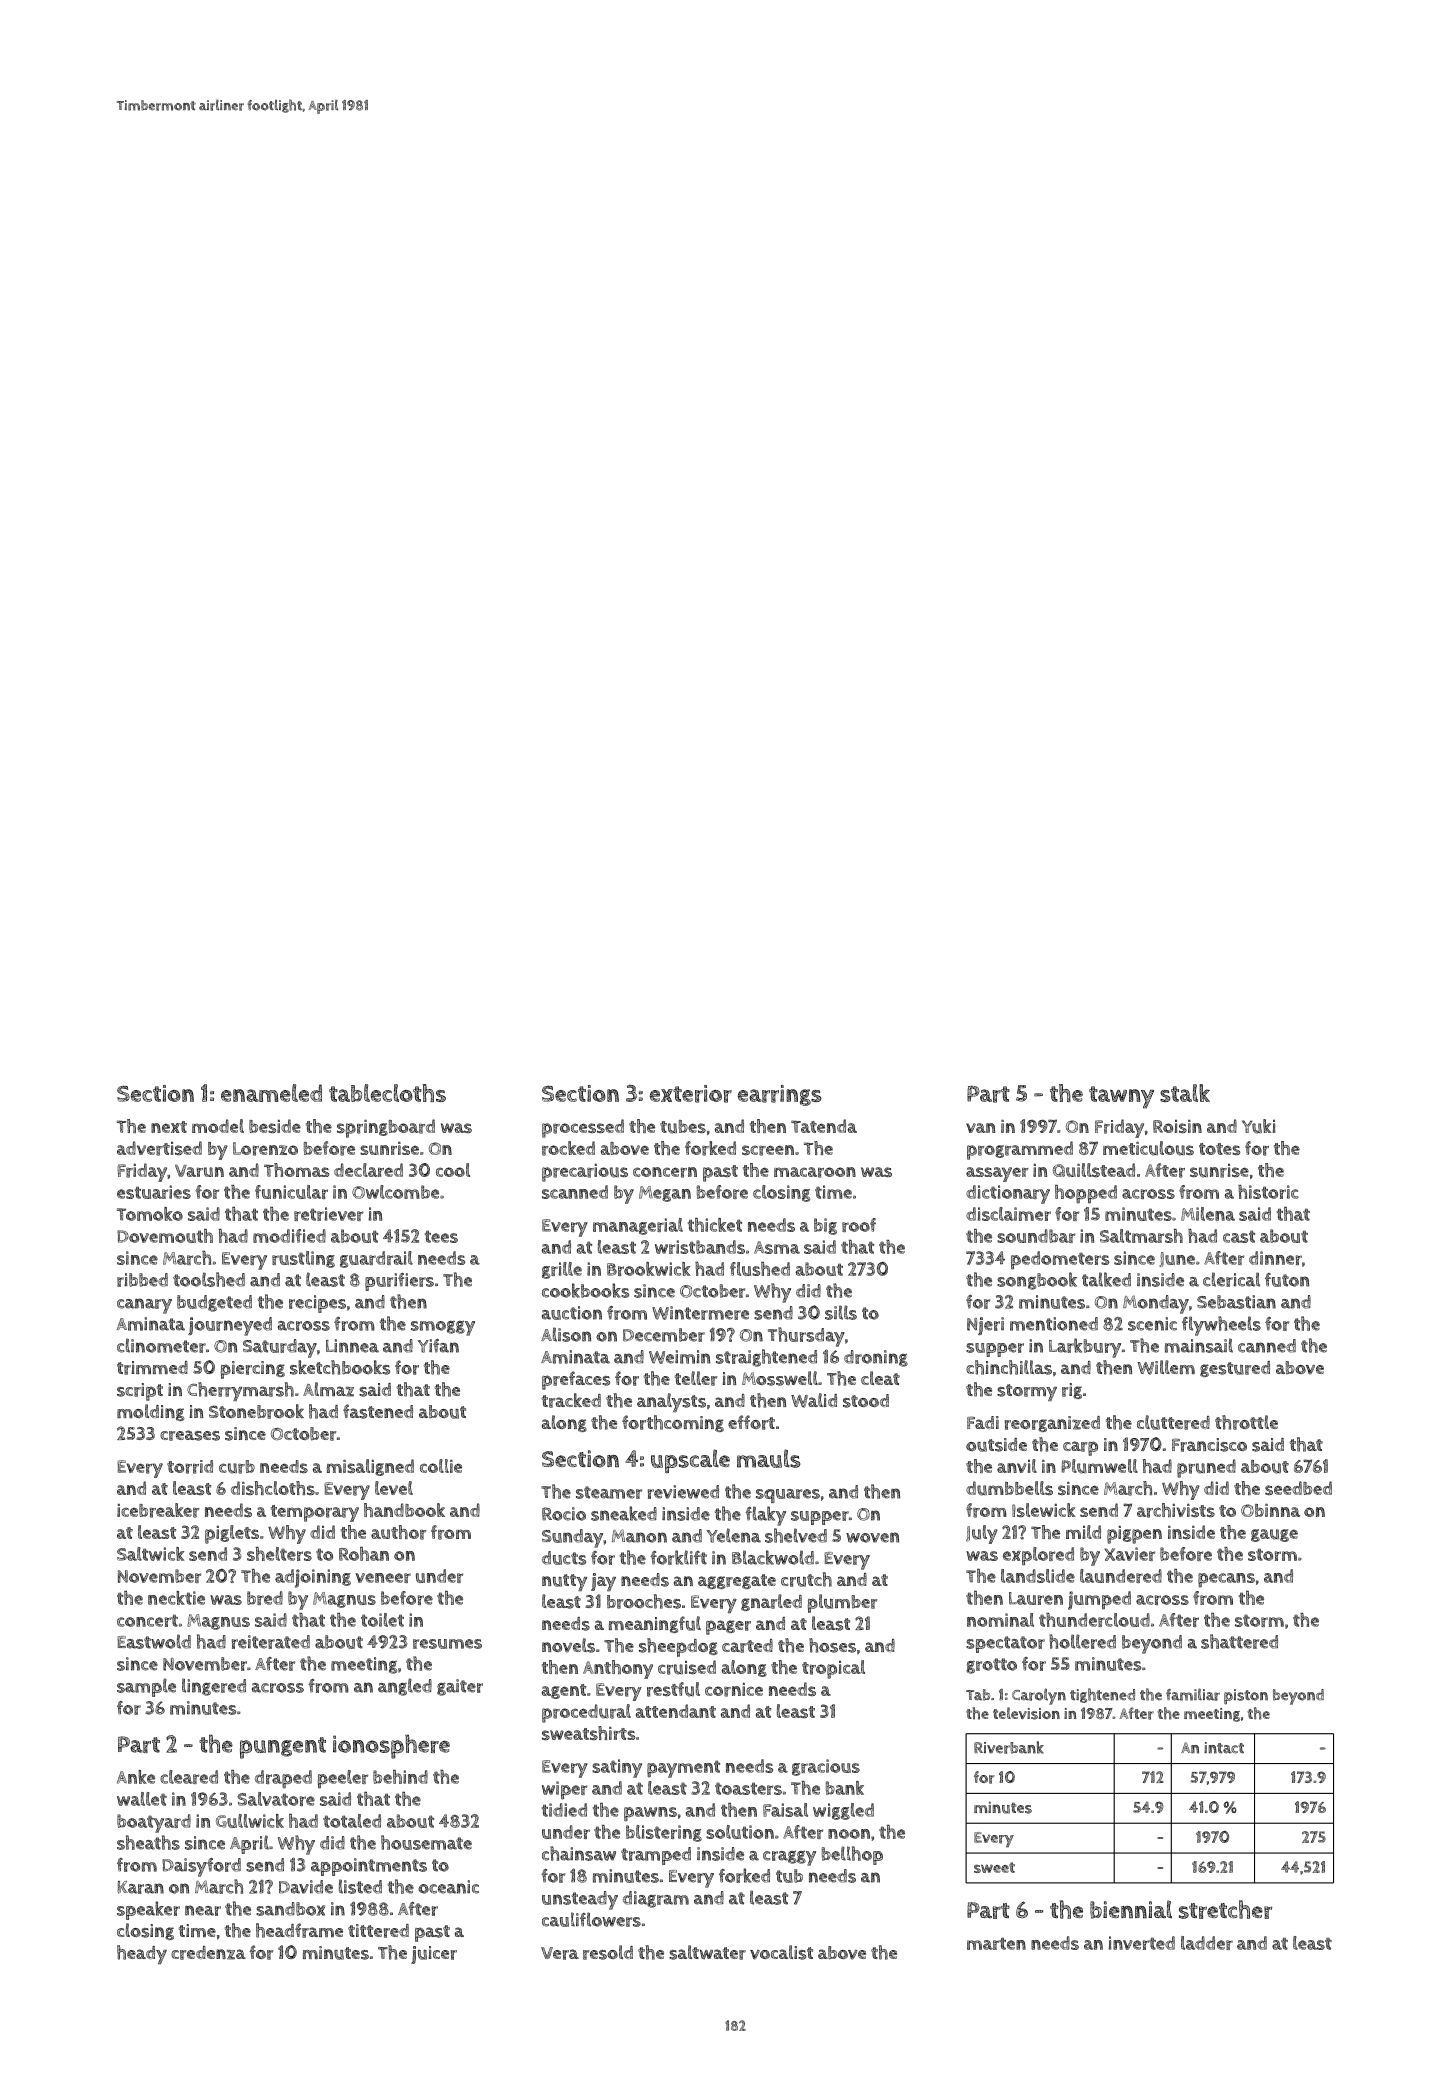 Image resolution: width=1450 pixels, height=2100 pixels. What do you see at coordinates (994, 1867) in the image?
I see `sweet` at bounding box center [994, 1867].
